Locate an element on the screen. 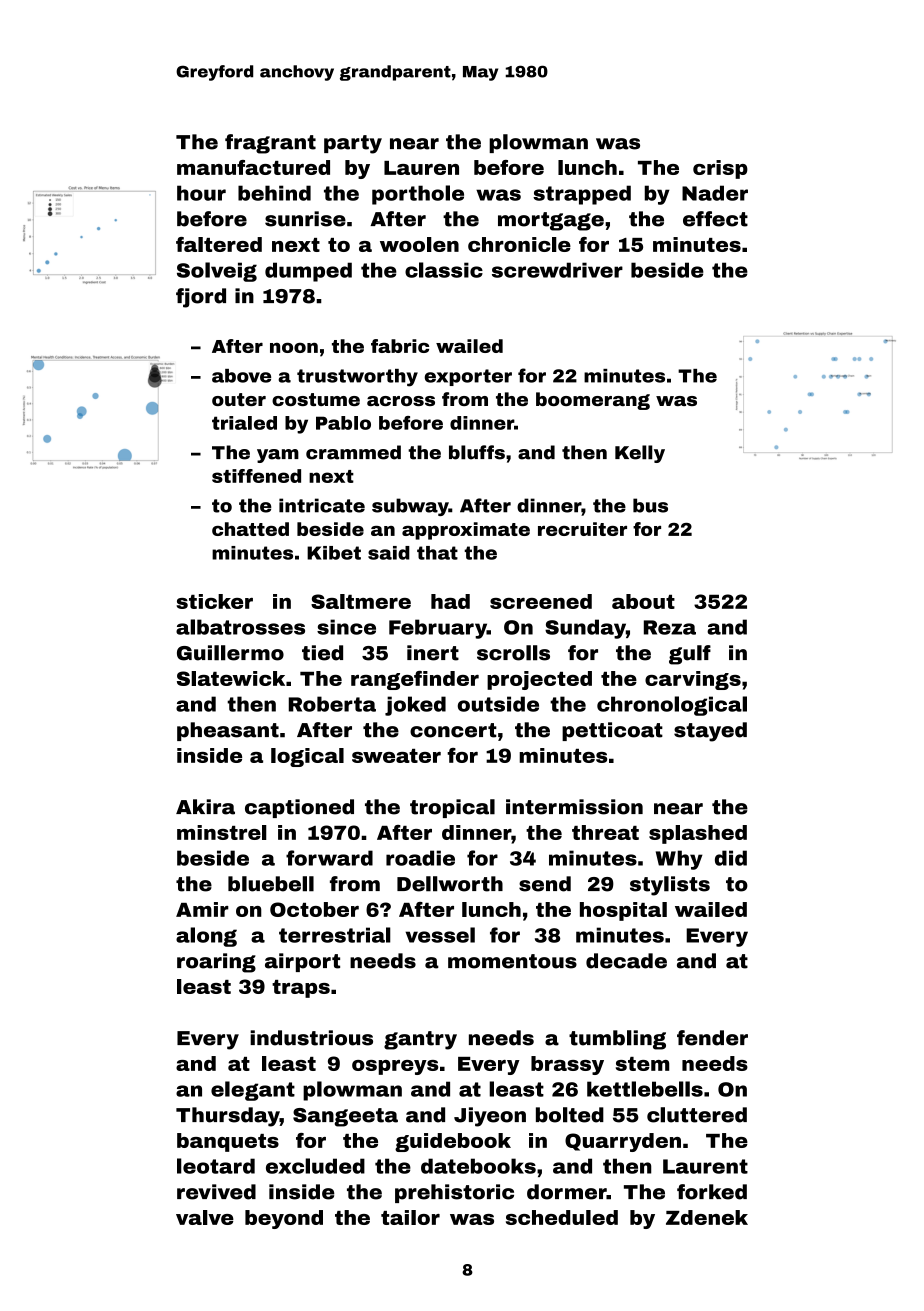  stayed is located at coordinates (710, 732).
